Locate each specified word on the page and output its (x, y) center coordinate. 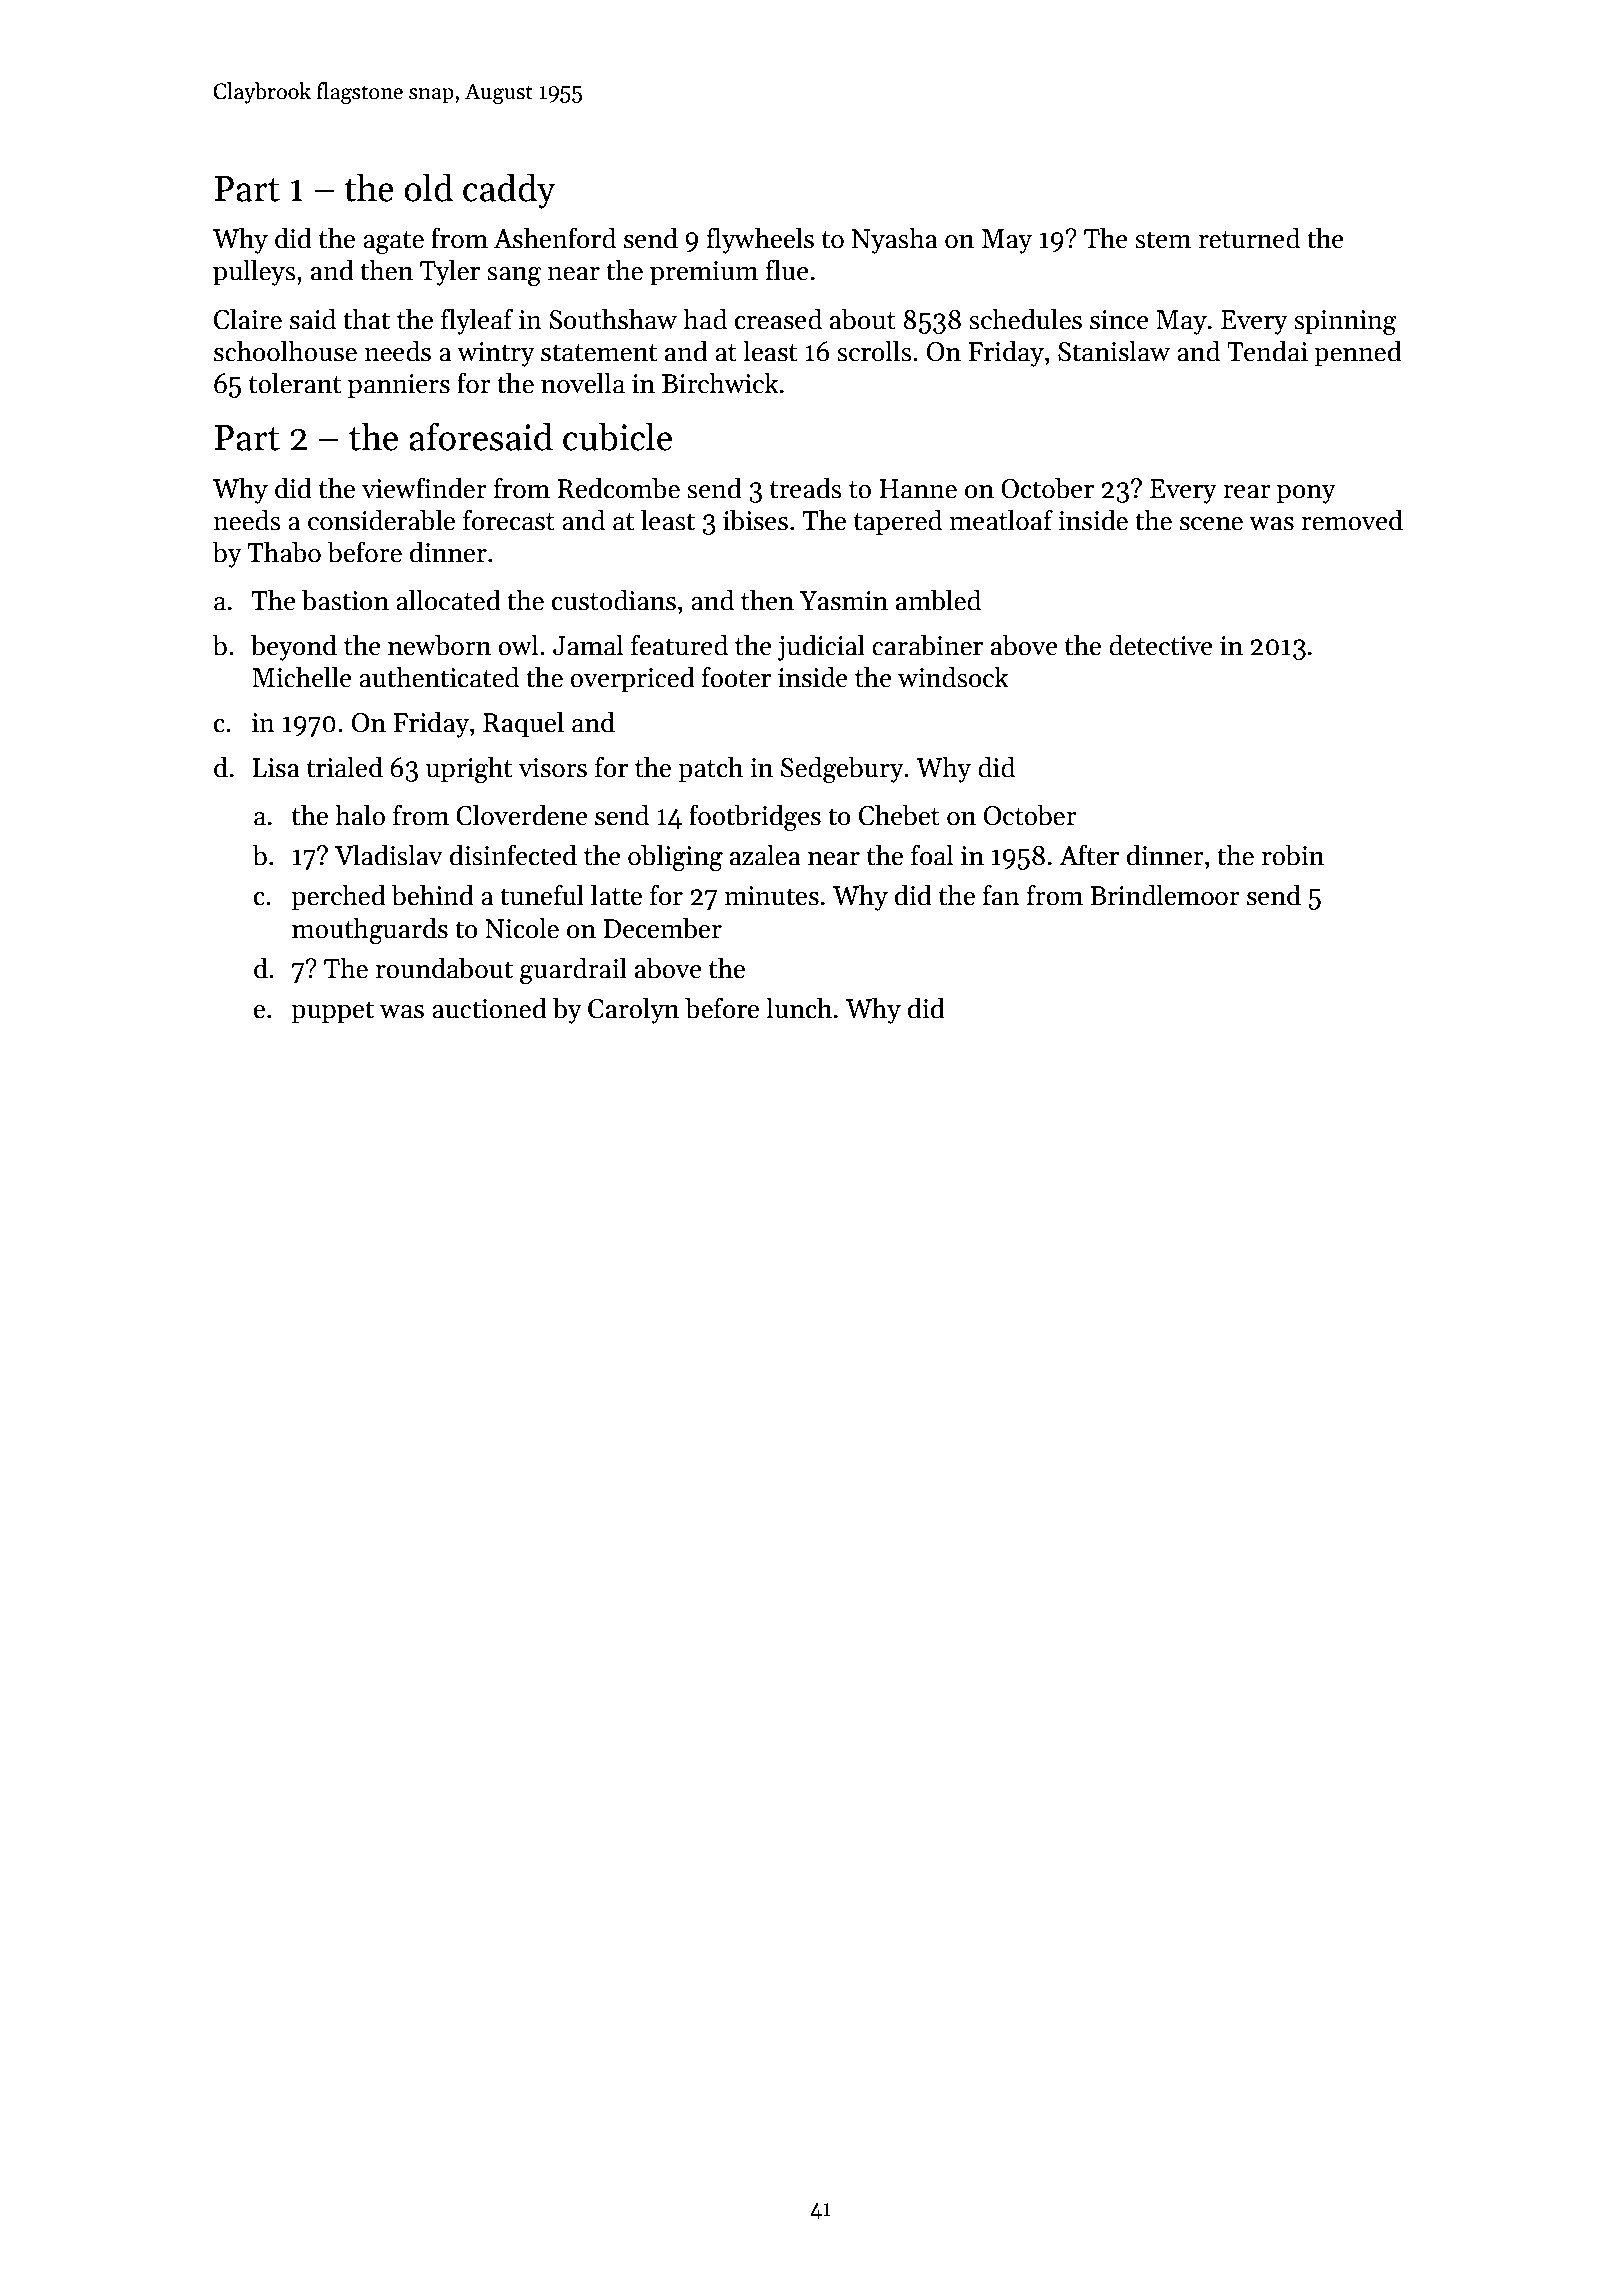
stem (1163, 240)
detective (1161, 645)
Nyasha (895, 240)
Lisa (276, 768)
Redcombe (618, 488)
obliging (675, 857)
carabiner (927, 645)
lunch (799, 1008)
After (1089, 855)
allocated (448, 600)
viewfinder (424, 488)
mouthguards (370, 930)
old (428, 187)
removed (1352, 520)
